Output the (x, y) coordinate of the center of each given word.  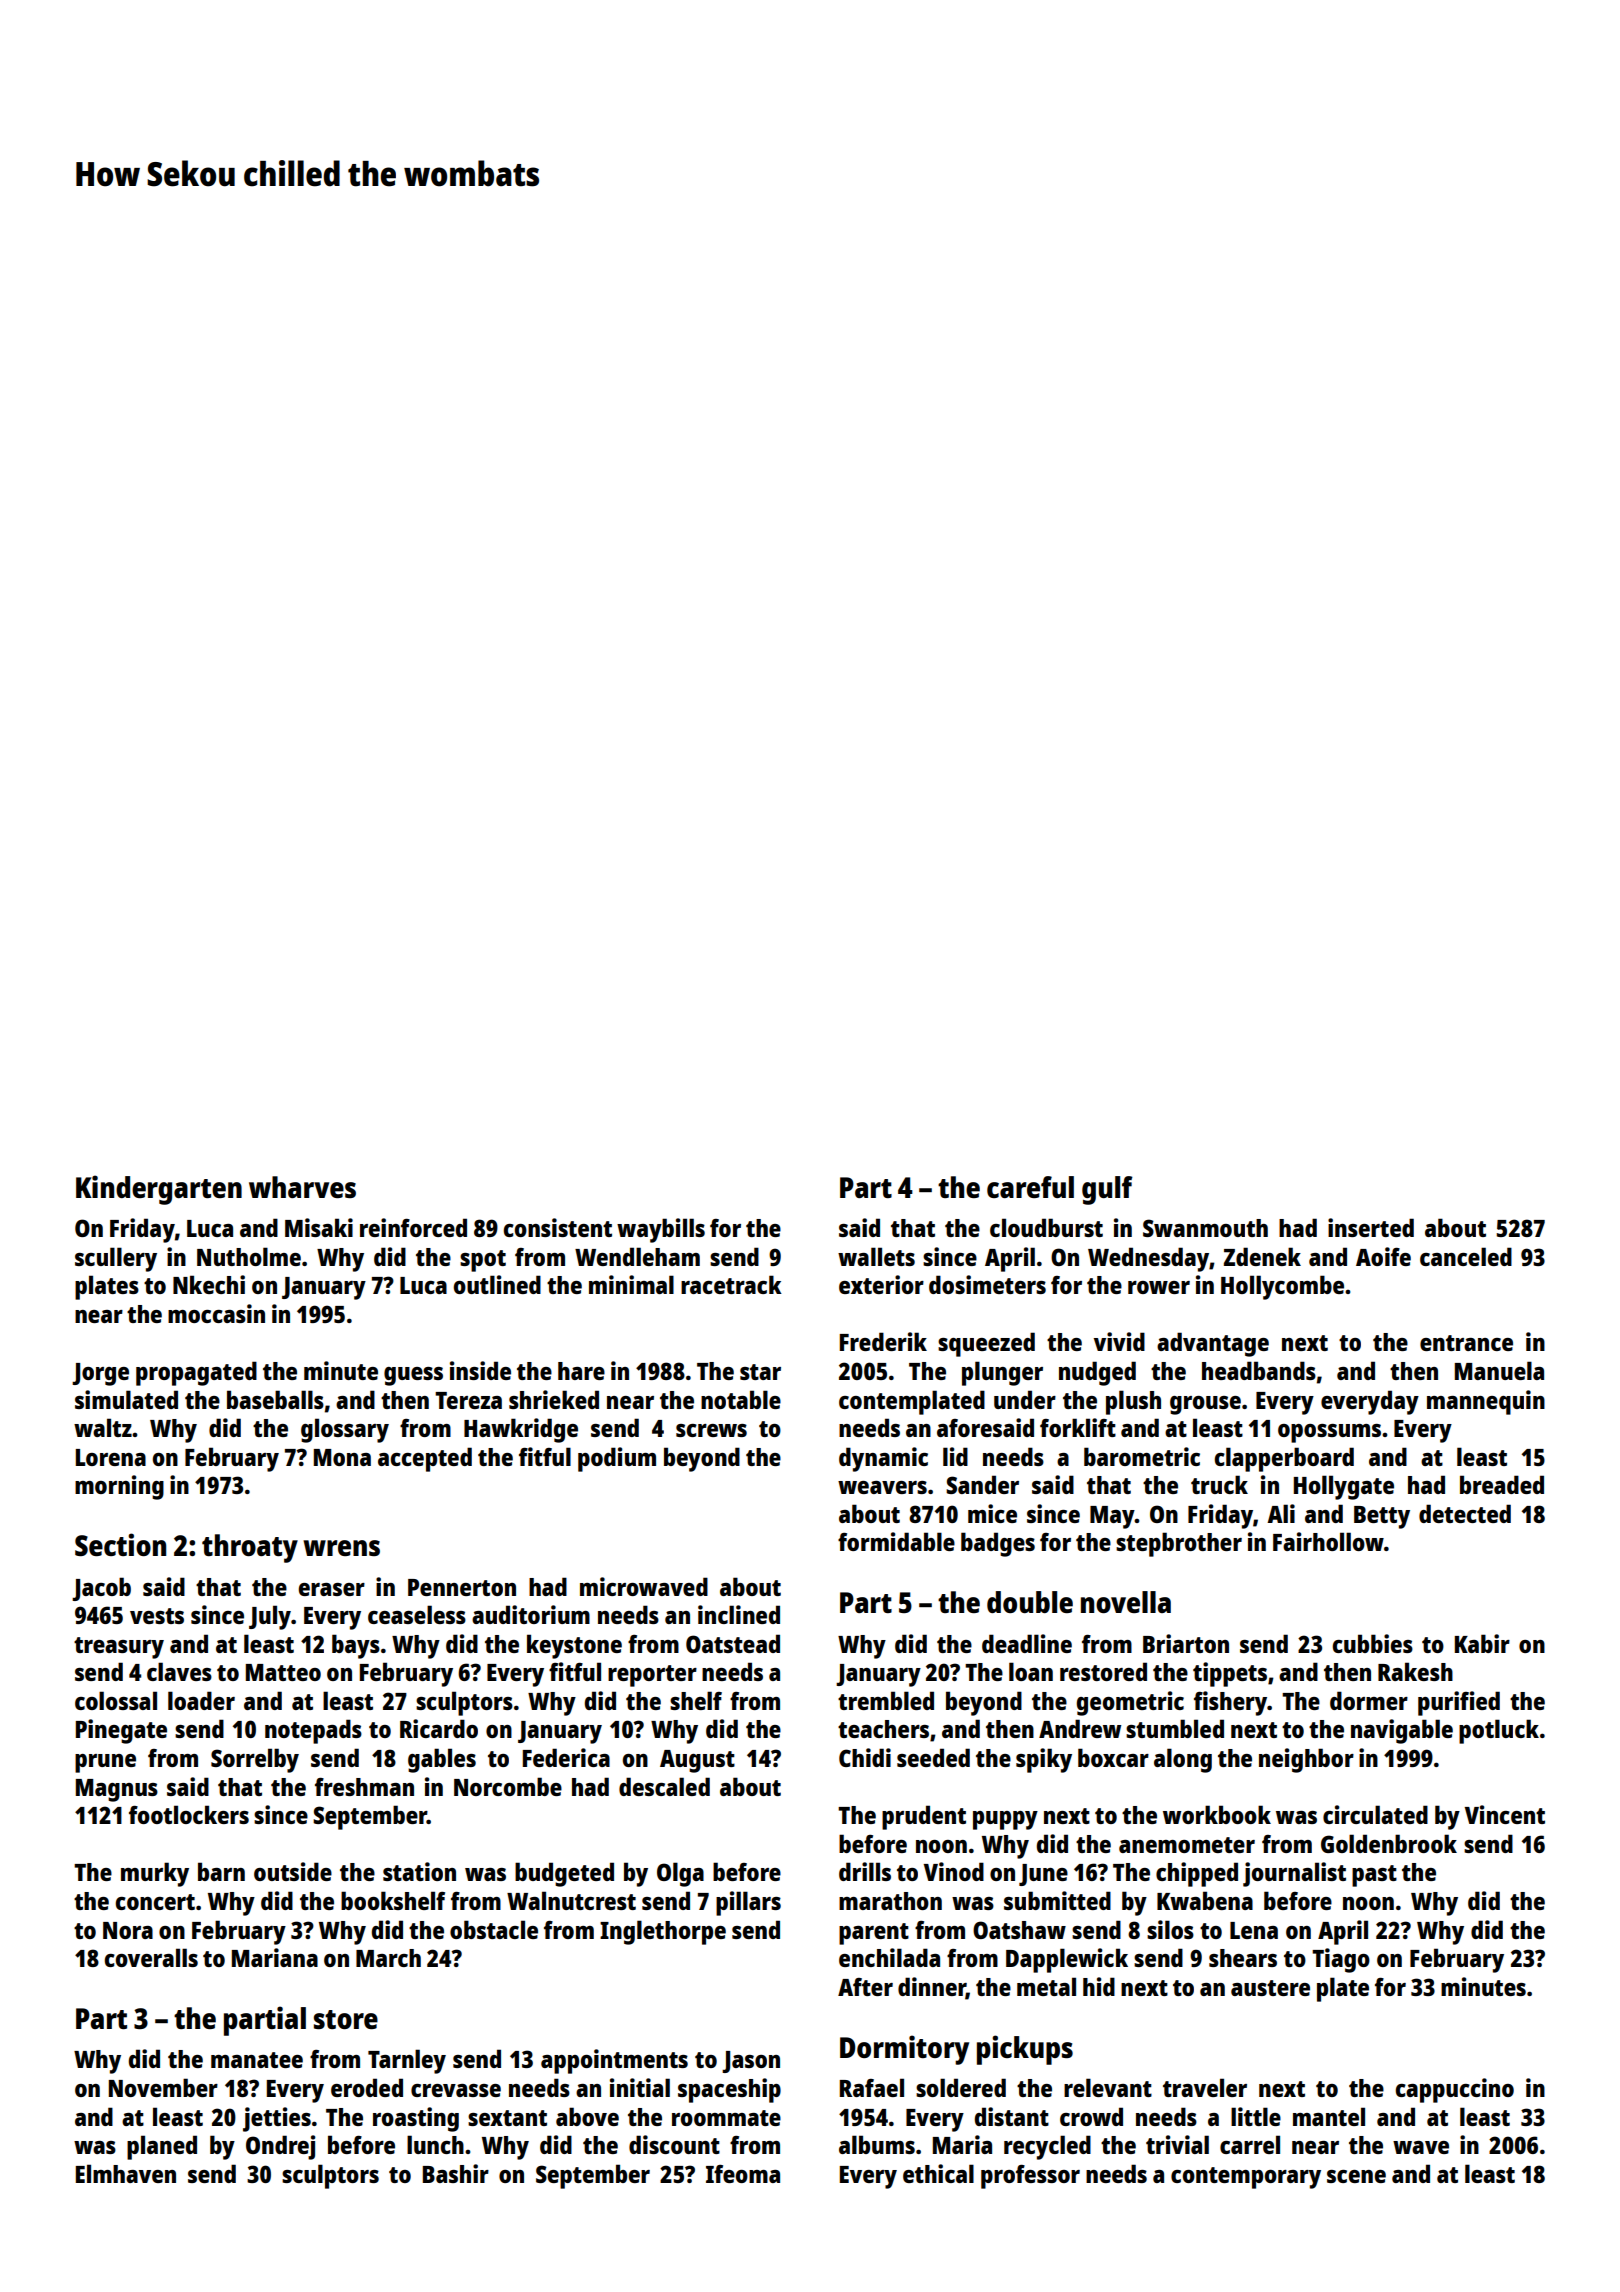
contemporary (1246, 2178)
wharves (302, 1187)
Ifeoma (743, 2174)
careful (1030, 1187)
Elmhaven (126, 2173)
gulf (1107, 1190)
